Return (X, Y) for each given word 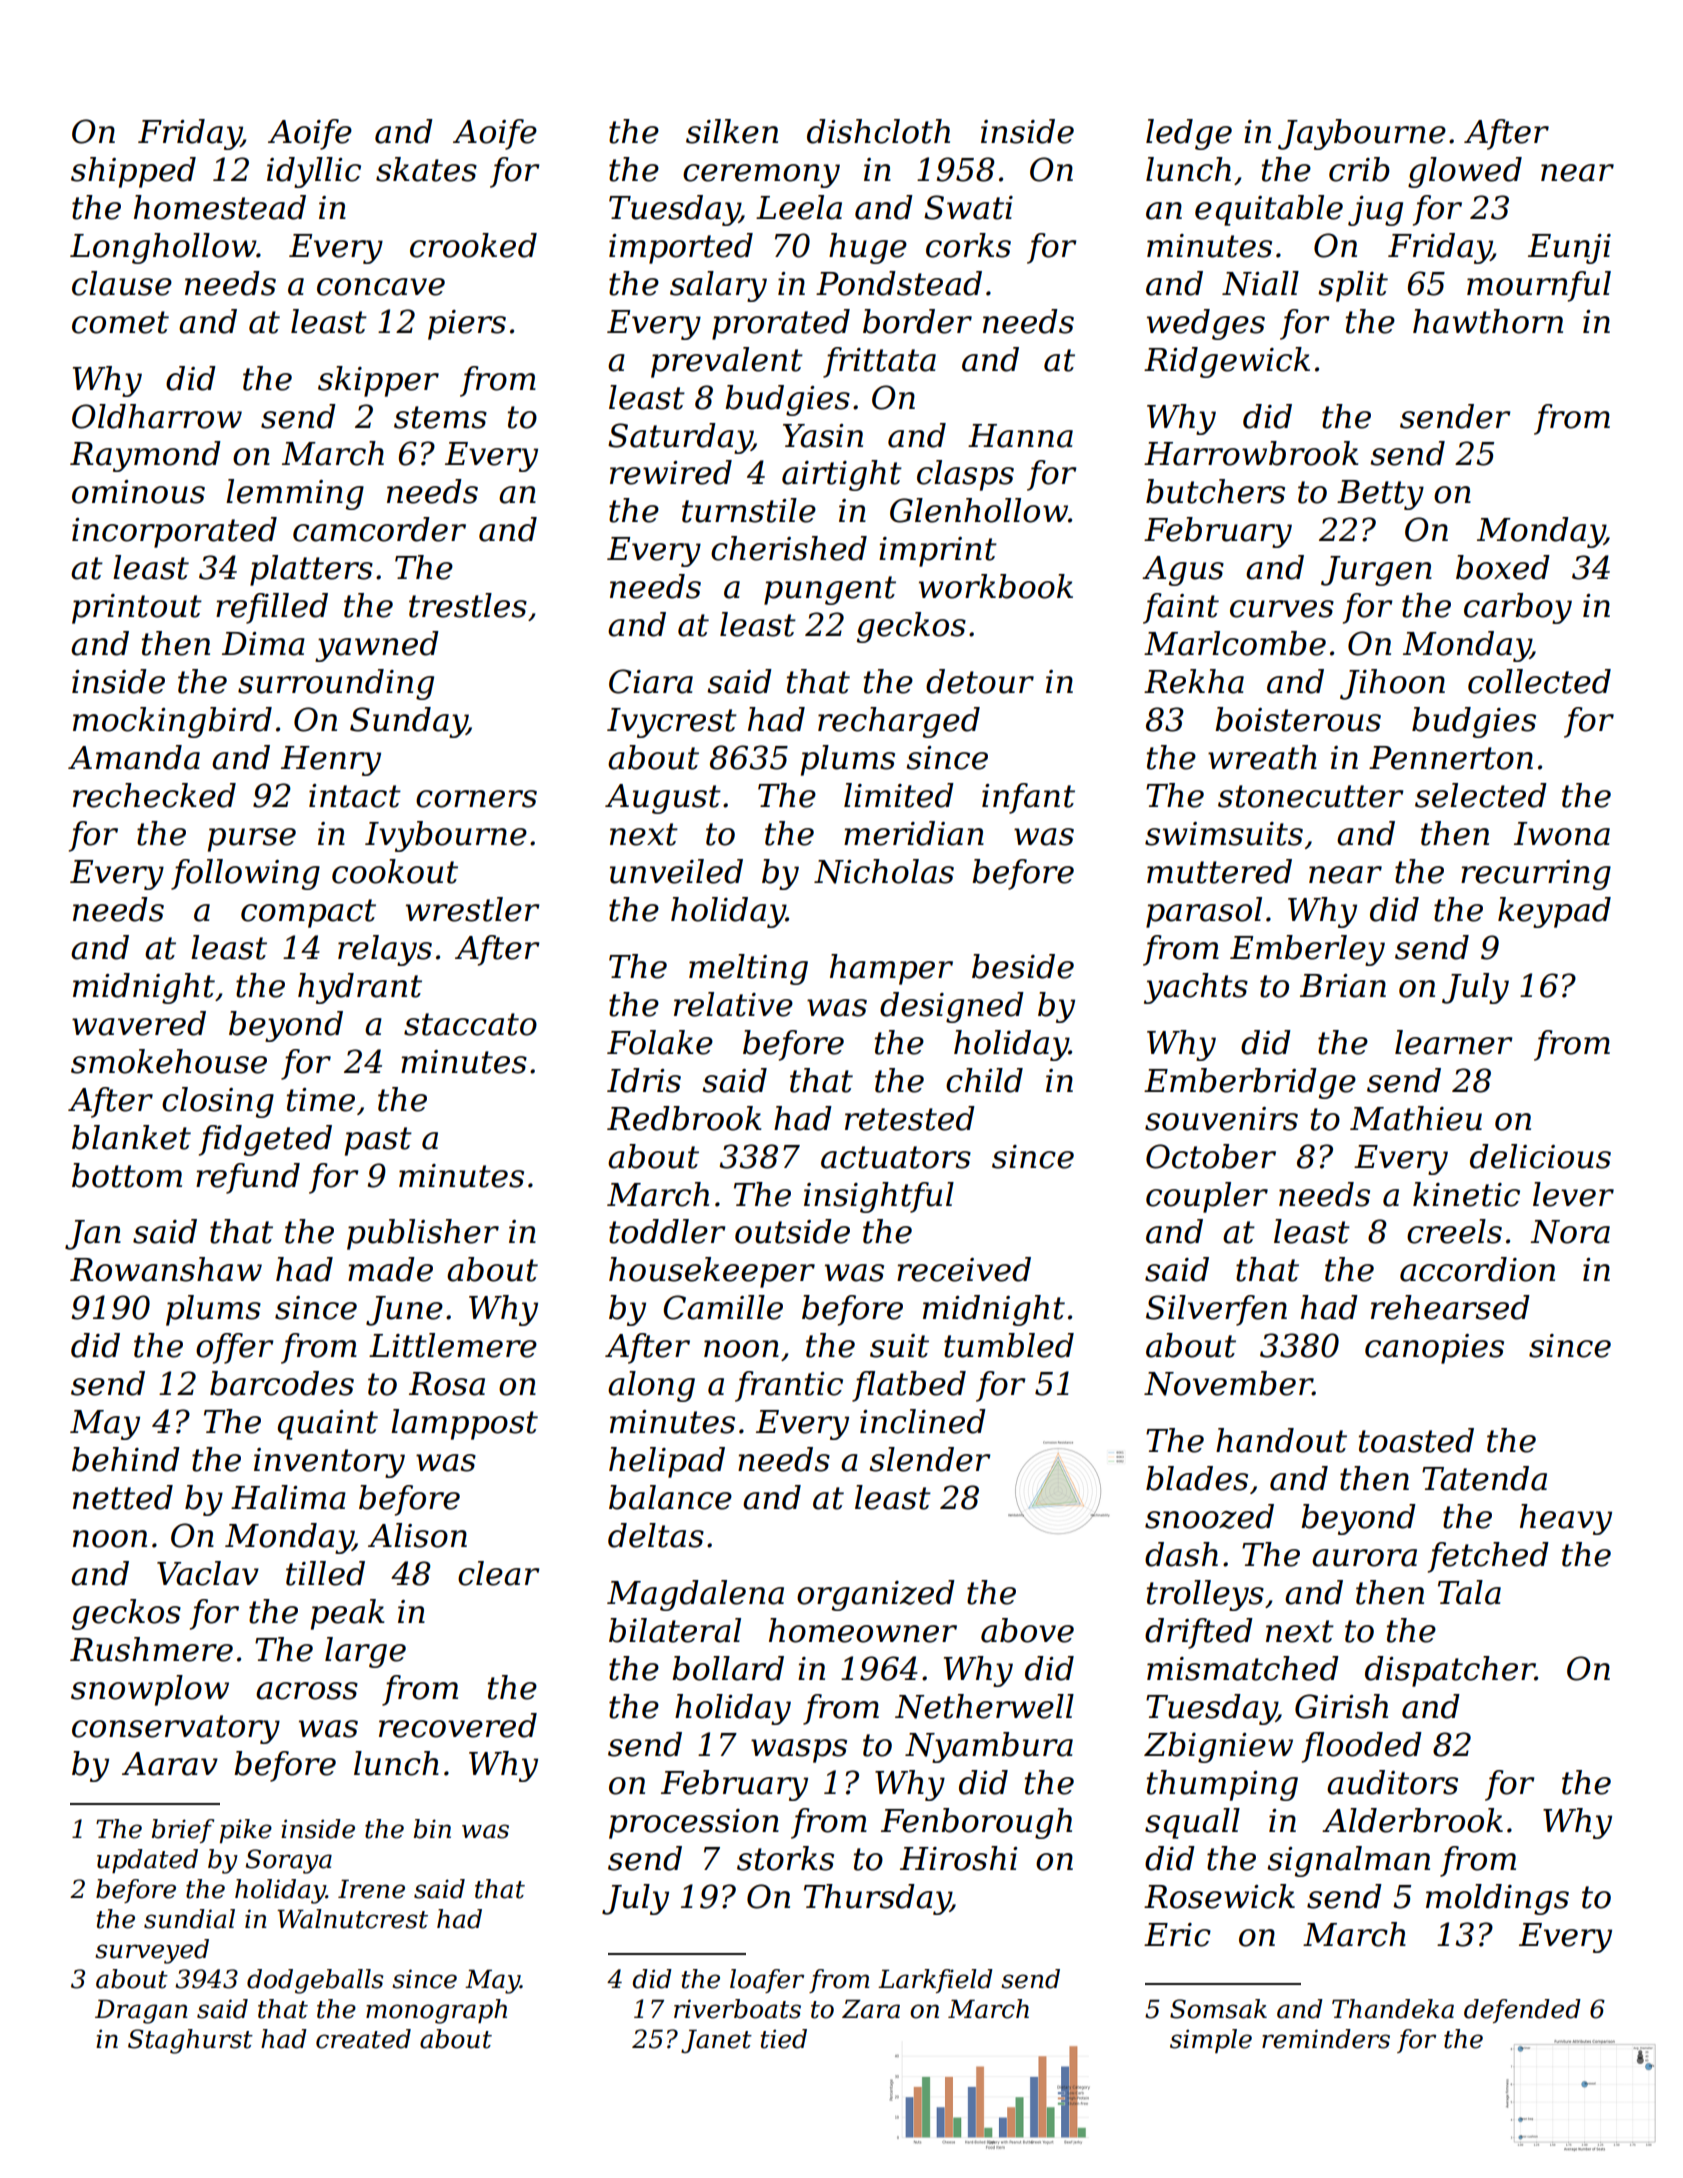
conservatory (176, 1729)
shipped (133, 172)
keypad (1554, 912)
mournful (1539, 286)
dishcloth (878, 131)
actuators (896, 1157)
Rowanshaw (166, 1269)
